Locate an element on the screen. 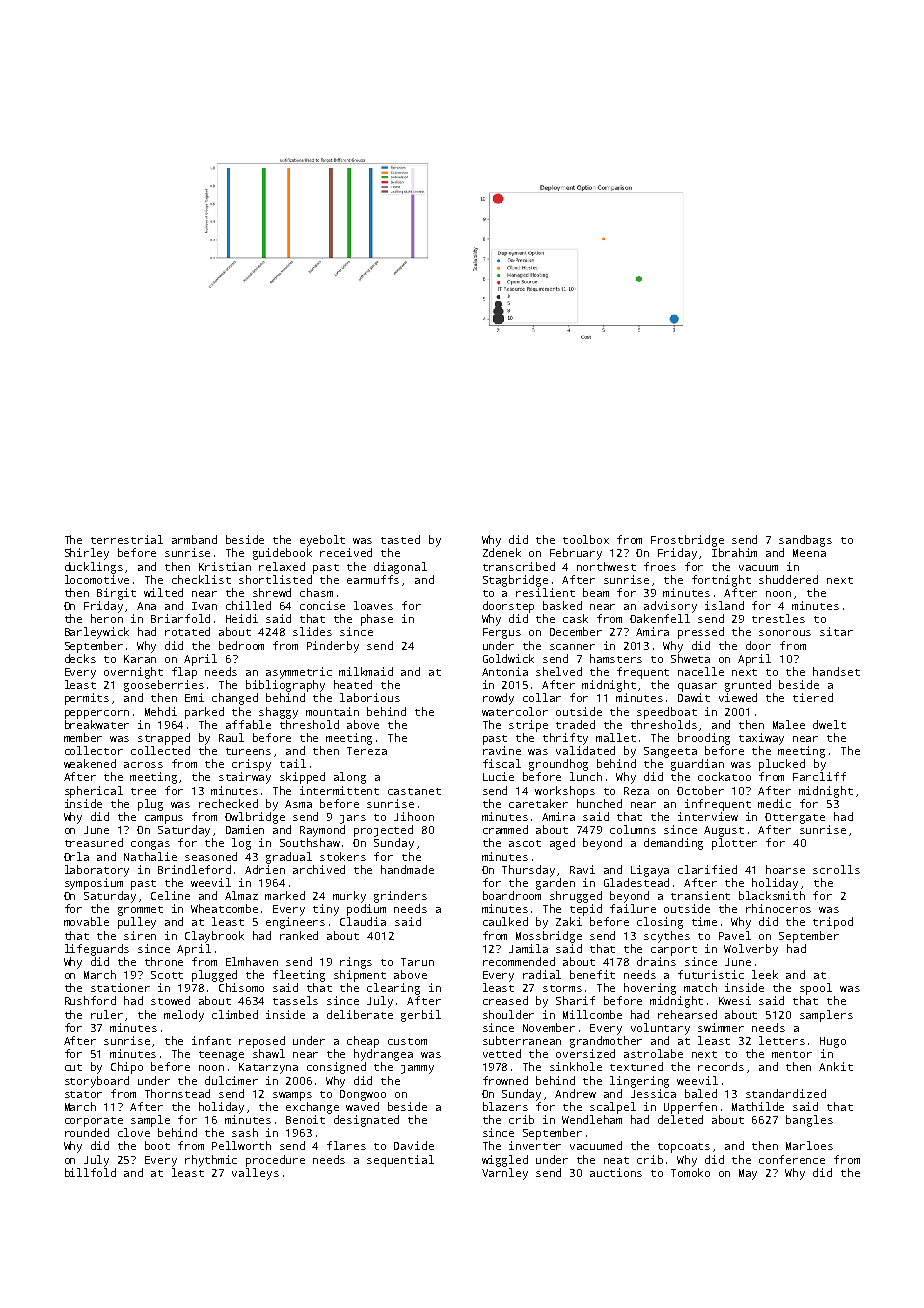 This screenshot has height=1308, width=924. procedure is located at coordinates (275, 1161).
